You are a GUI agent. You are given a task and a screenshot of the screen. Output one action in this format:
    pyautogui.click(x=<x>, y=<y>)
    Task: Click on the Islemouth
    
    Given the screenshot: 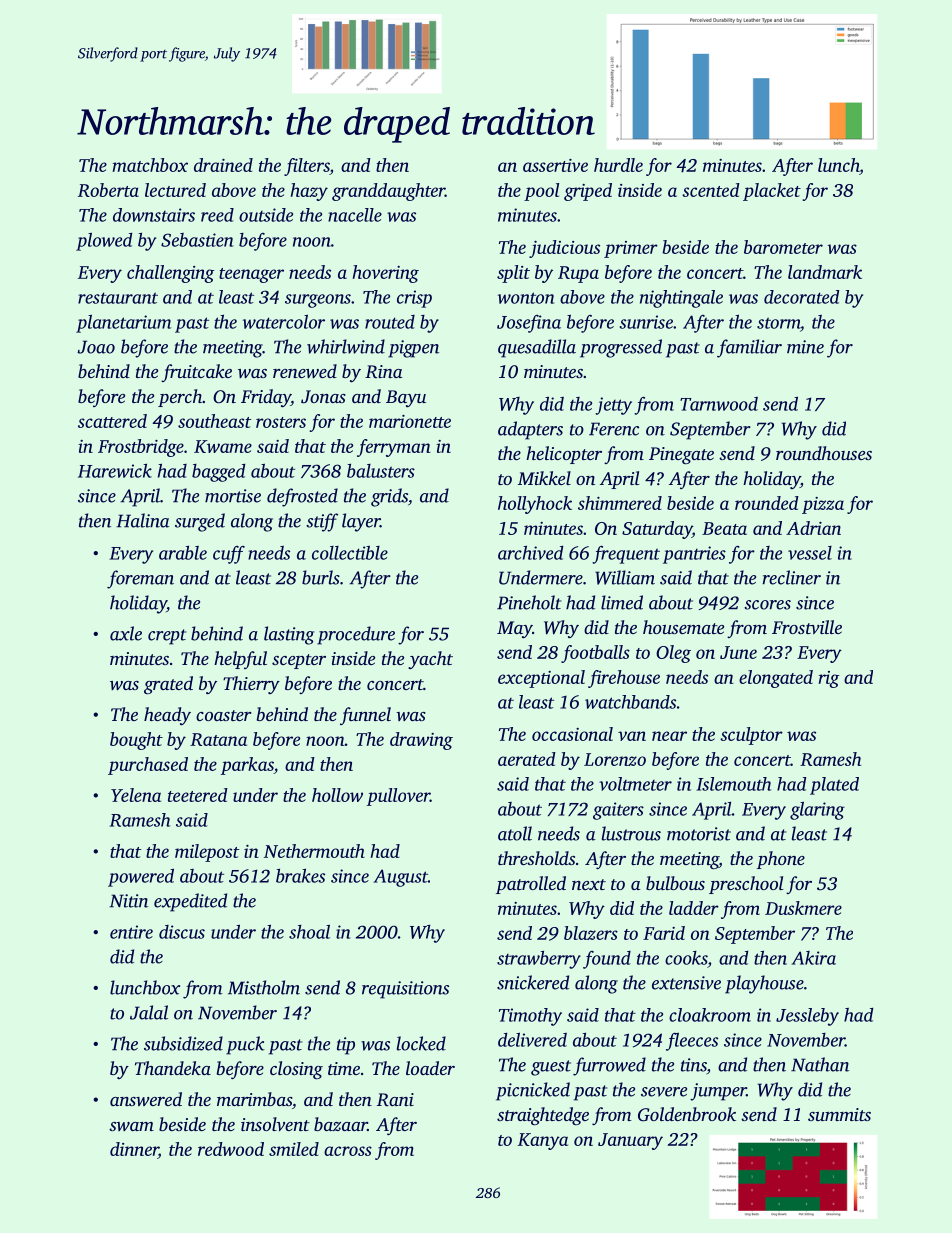 What is the action you would take?
    pyautogui.click(x=734, y=784)
